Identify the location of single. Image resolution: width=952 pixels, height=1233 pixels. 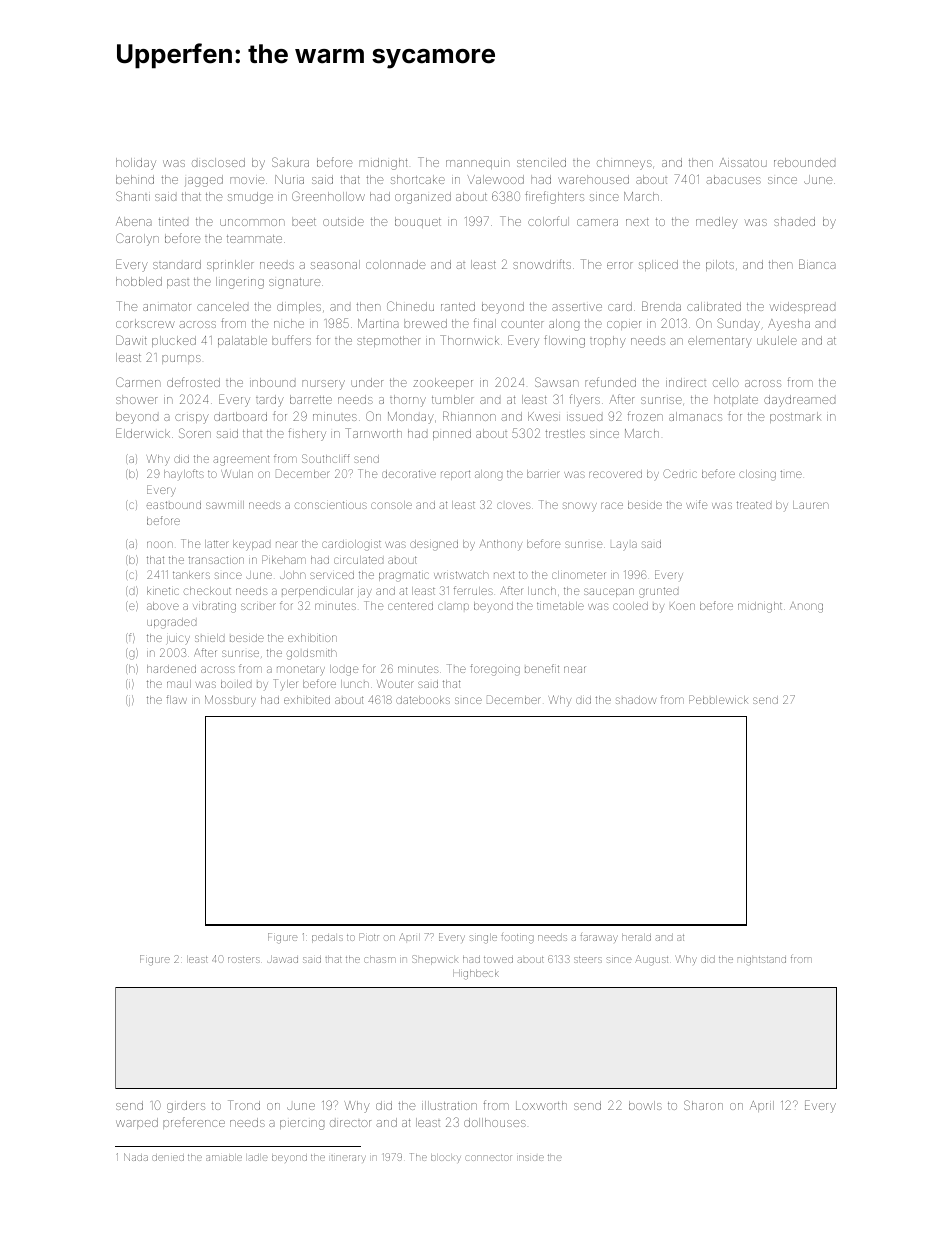
(483, 939).
